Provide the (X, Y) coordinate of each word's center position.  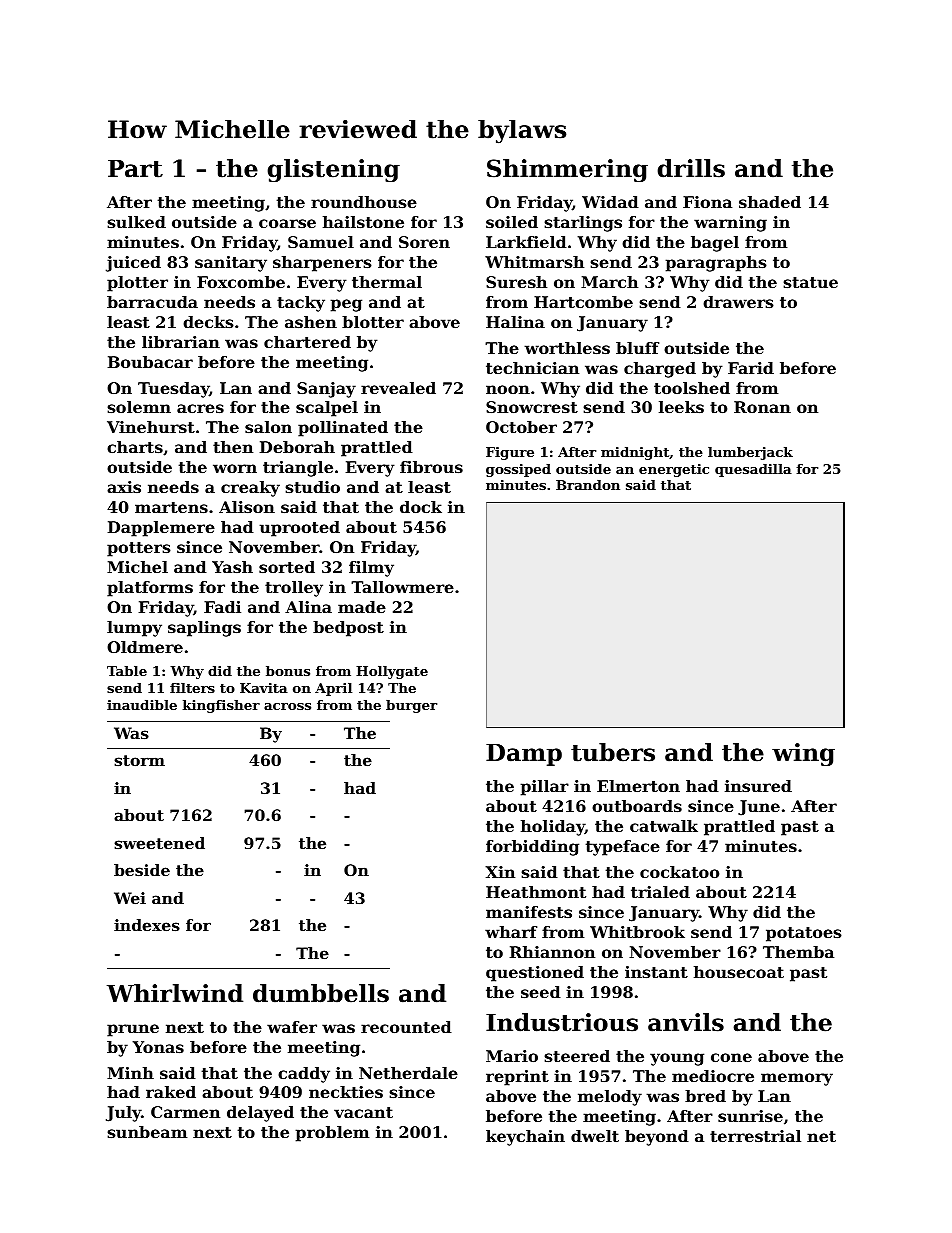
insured (758, 786)
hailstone (363, 222)
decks (208, 322)
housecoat (739, 972)
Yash (232, 567)
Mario (512, 1056)
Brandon (588, 485)
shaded (770, 202)
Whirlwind (175, 993)
